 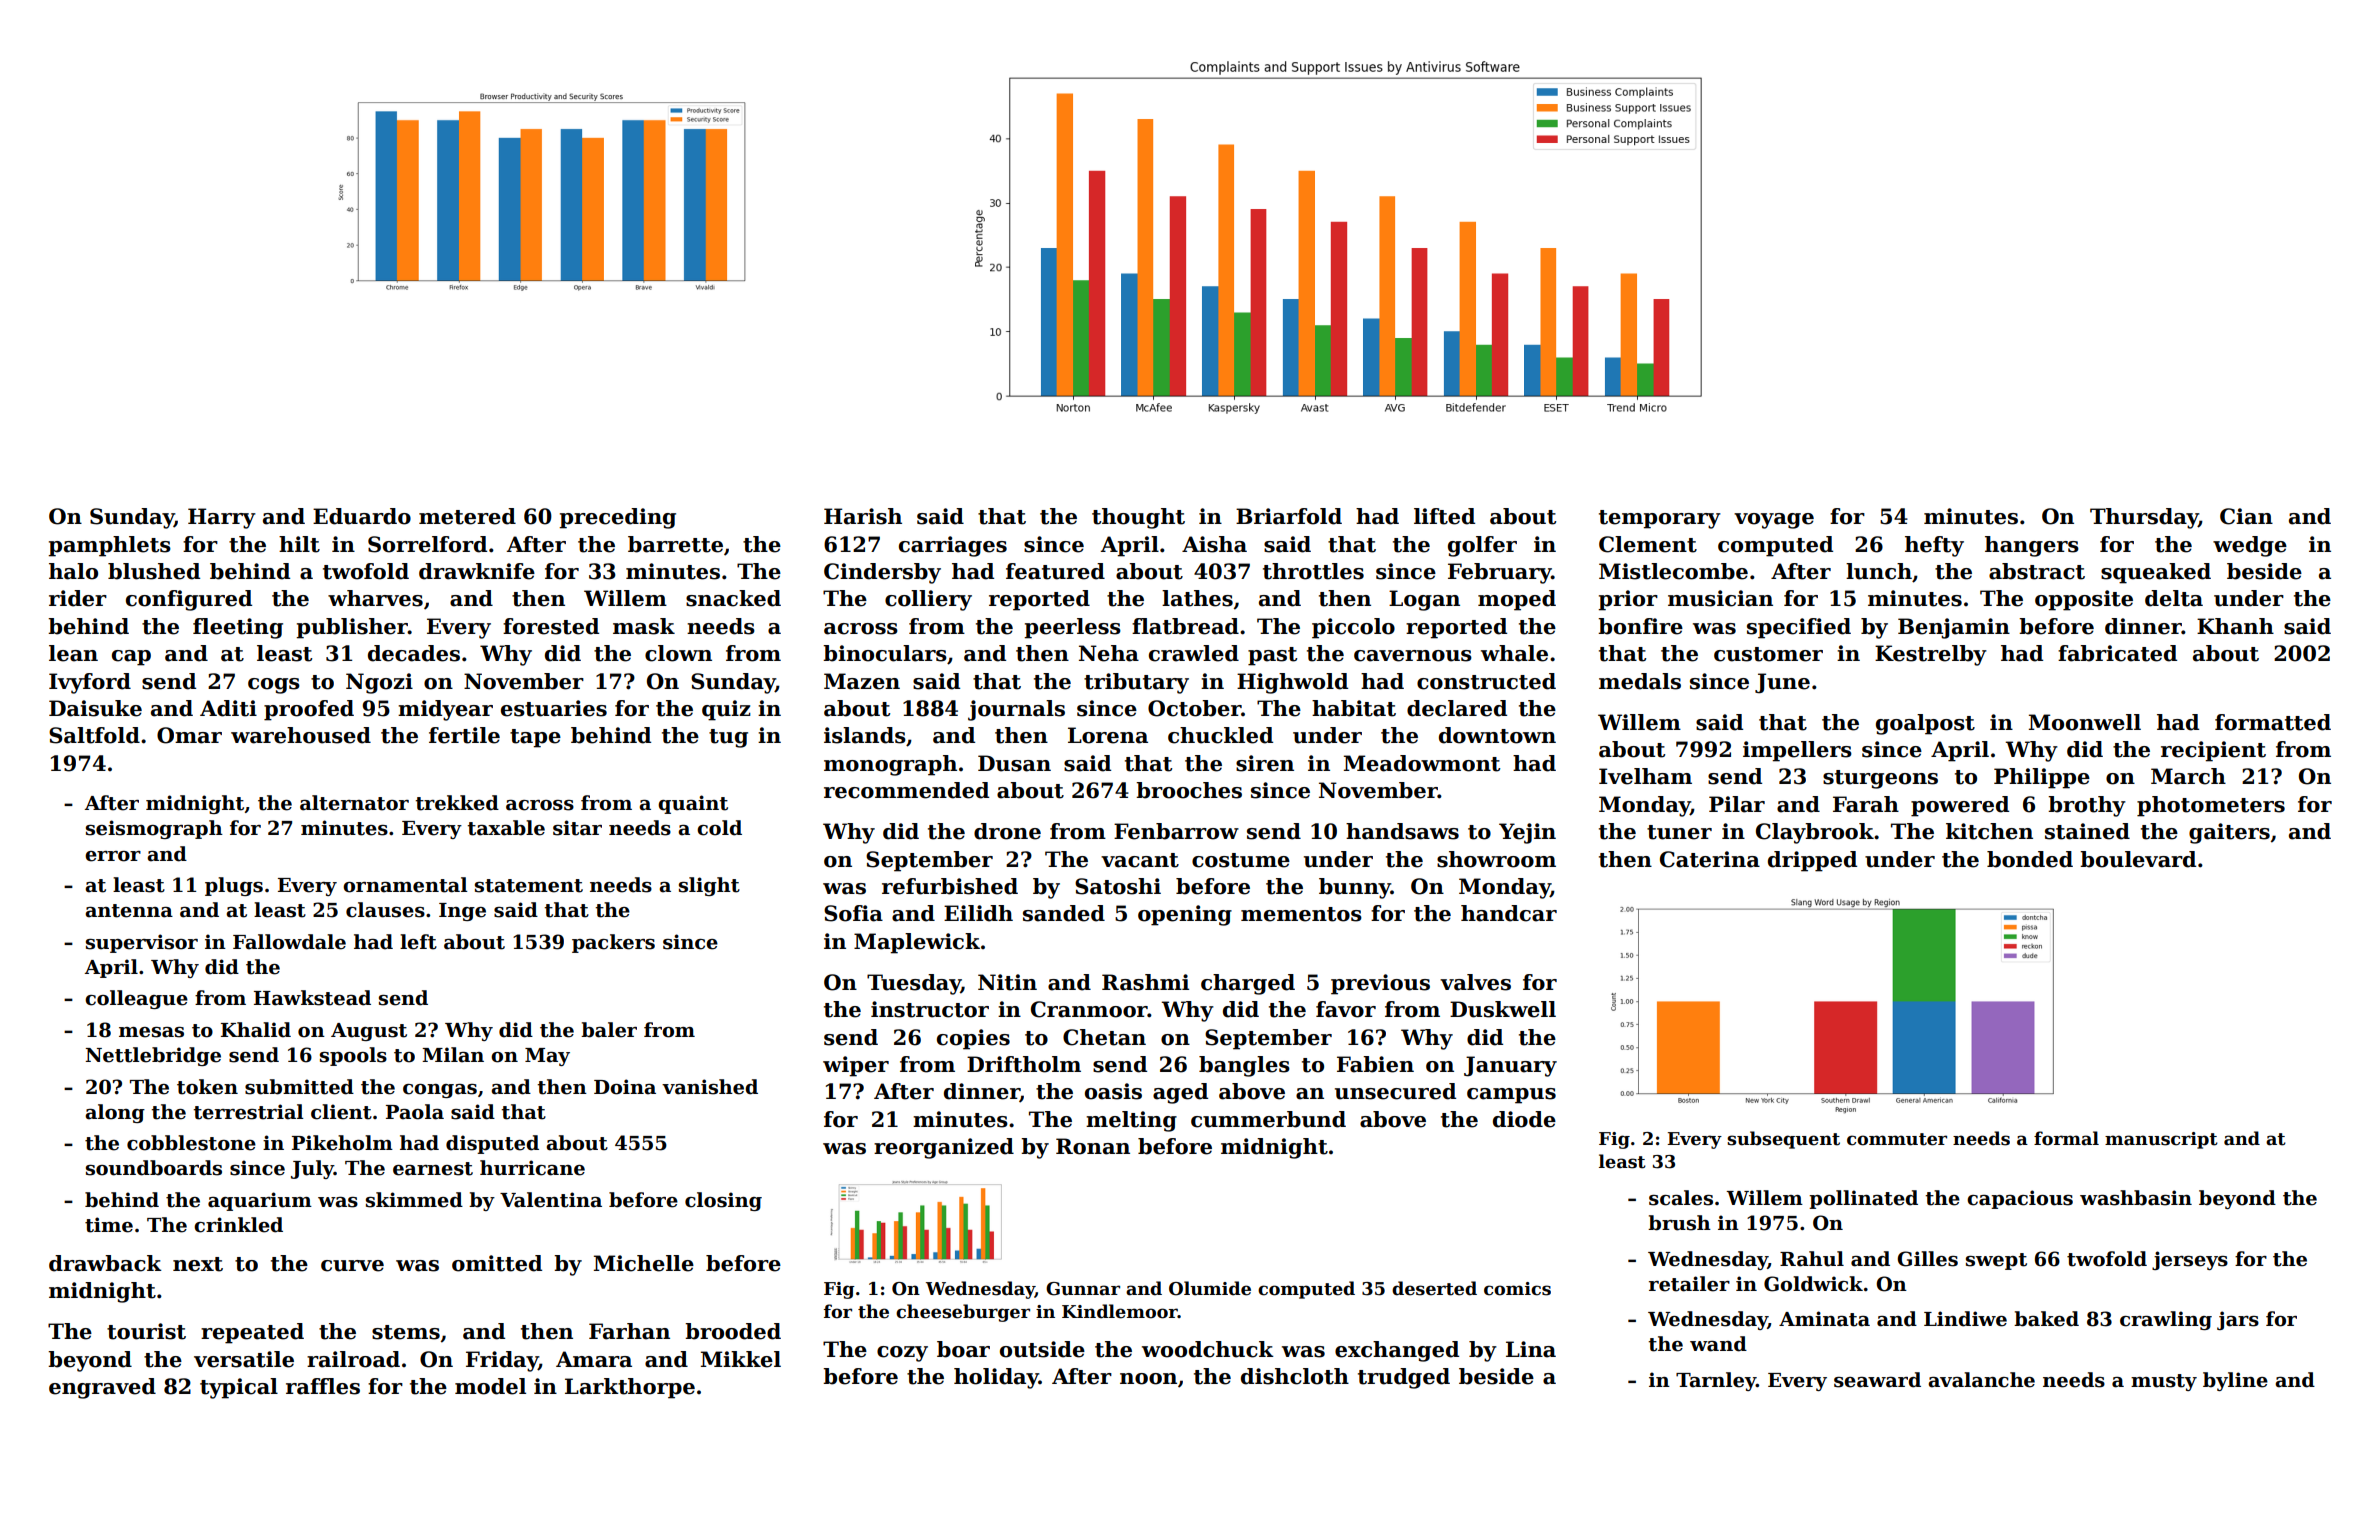 I want to click on peerless, so click(x=1072, y=628).
